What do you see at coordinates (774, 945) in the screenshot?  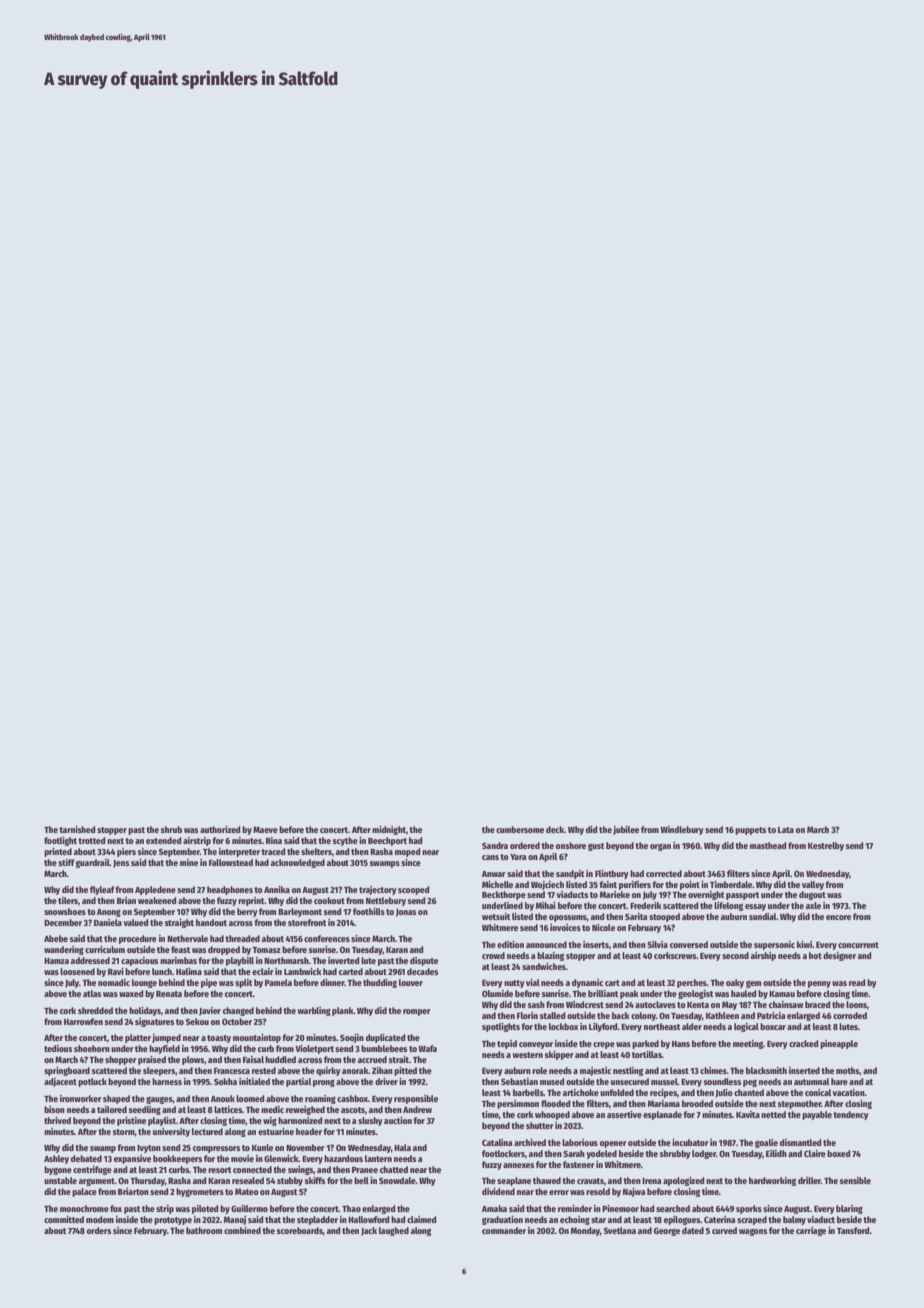 I see `supersonic` at bounding box center [774, 945].
